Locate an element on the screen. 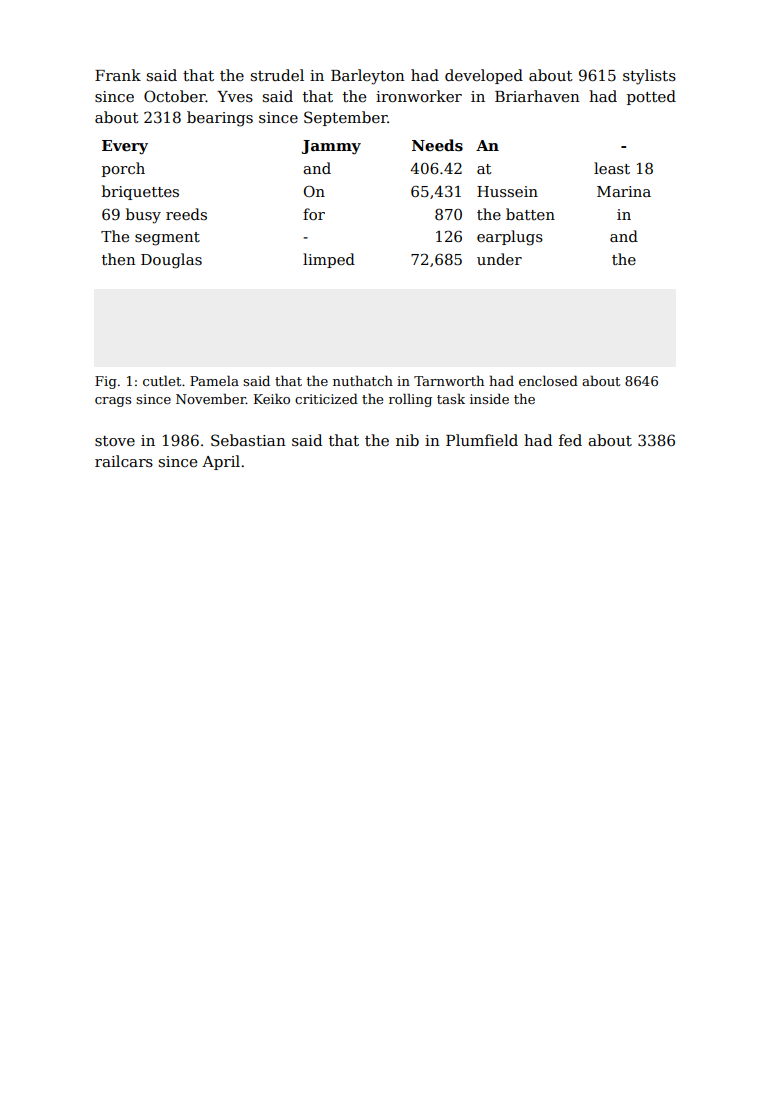 The height and width of the screenshot is (1095, 771). Douglas is located at coordinates (171, 261).
